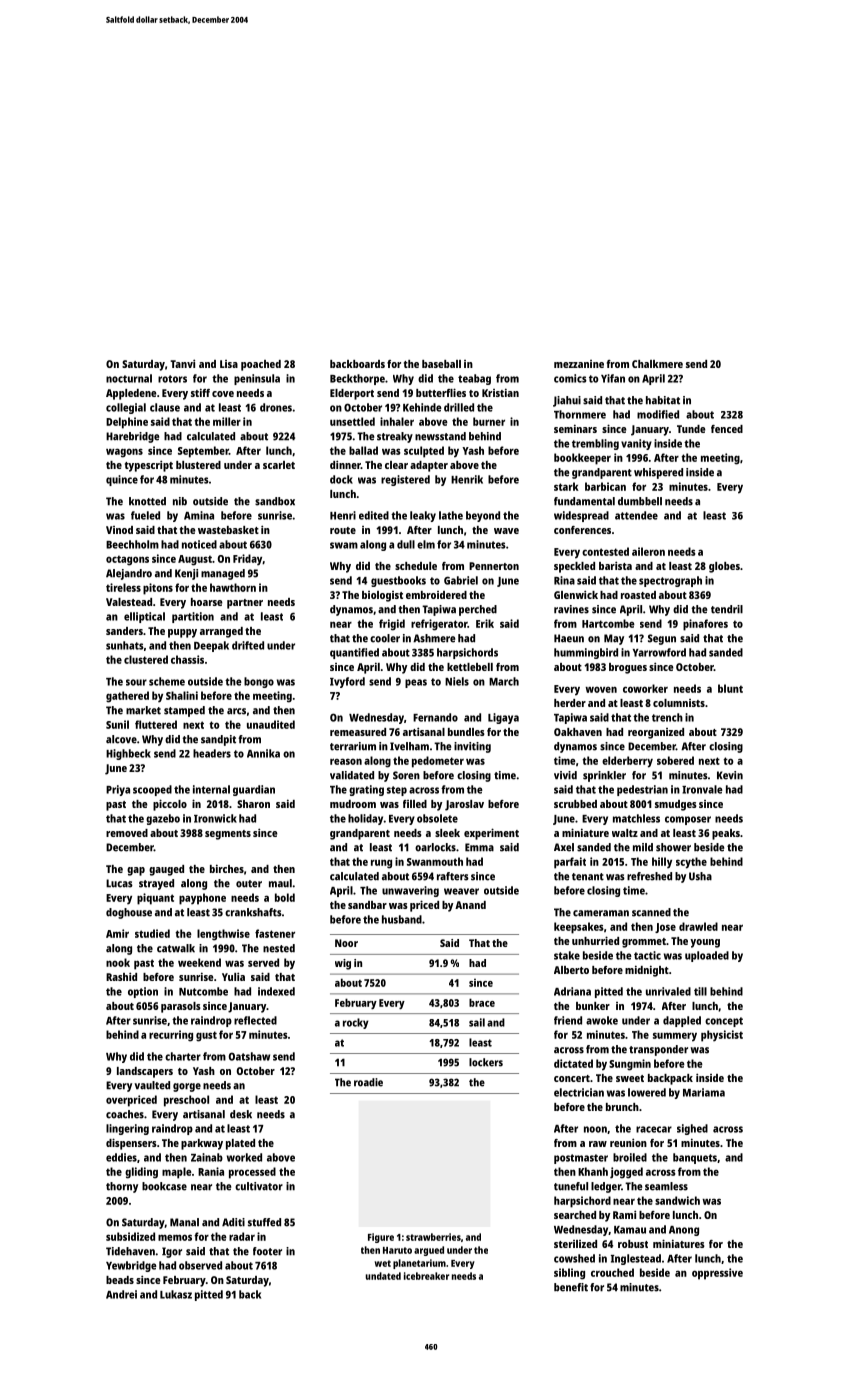  I want to click on vanity, so click(636, 444).
